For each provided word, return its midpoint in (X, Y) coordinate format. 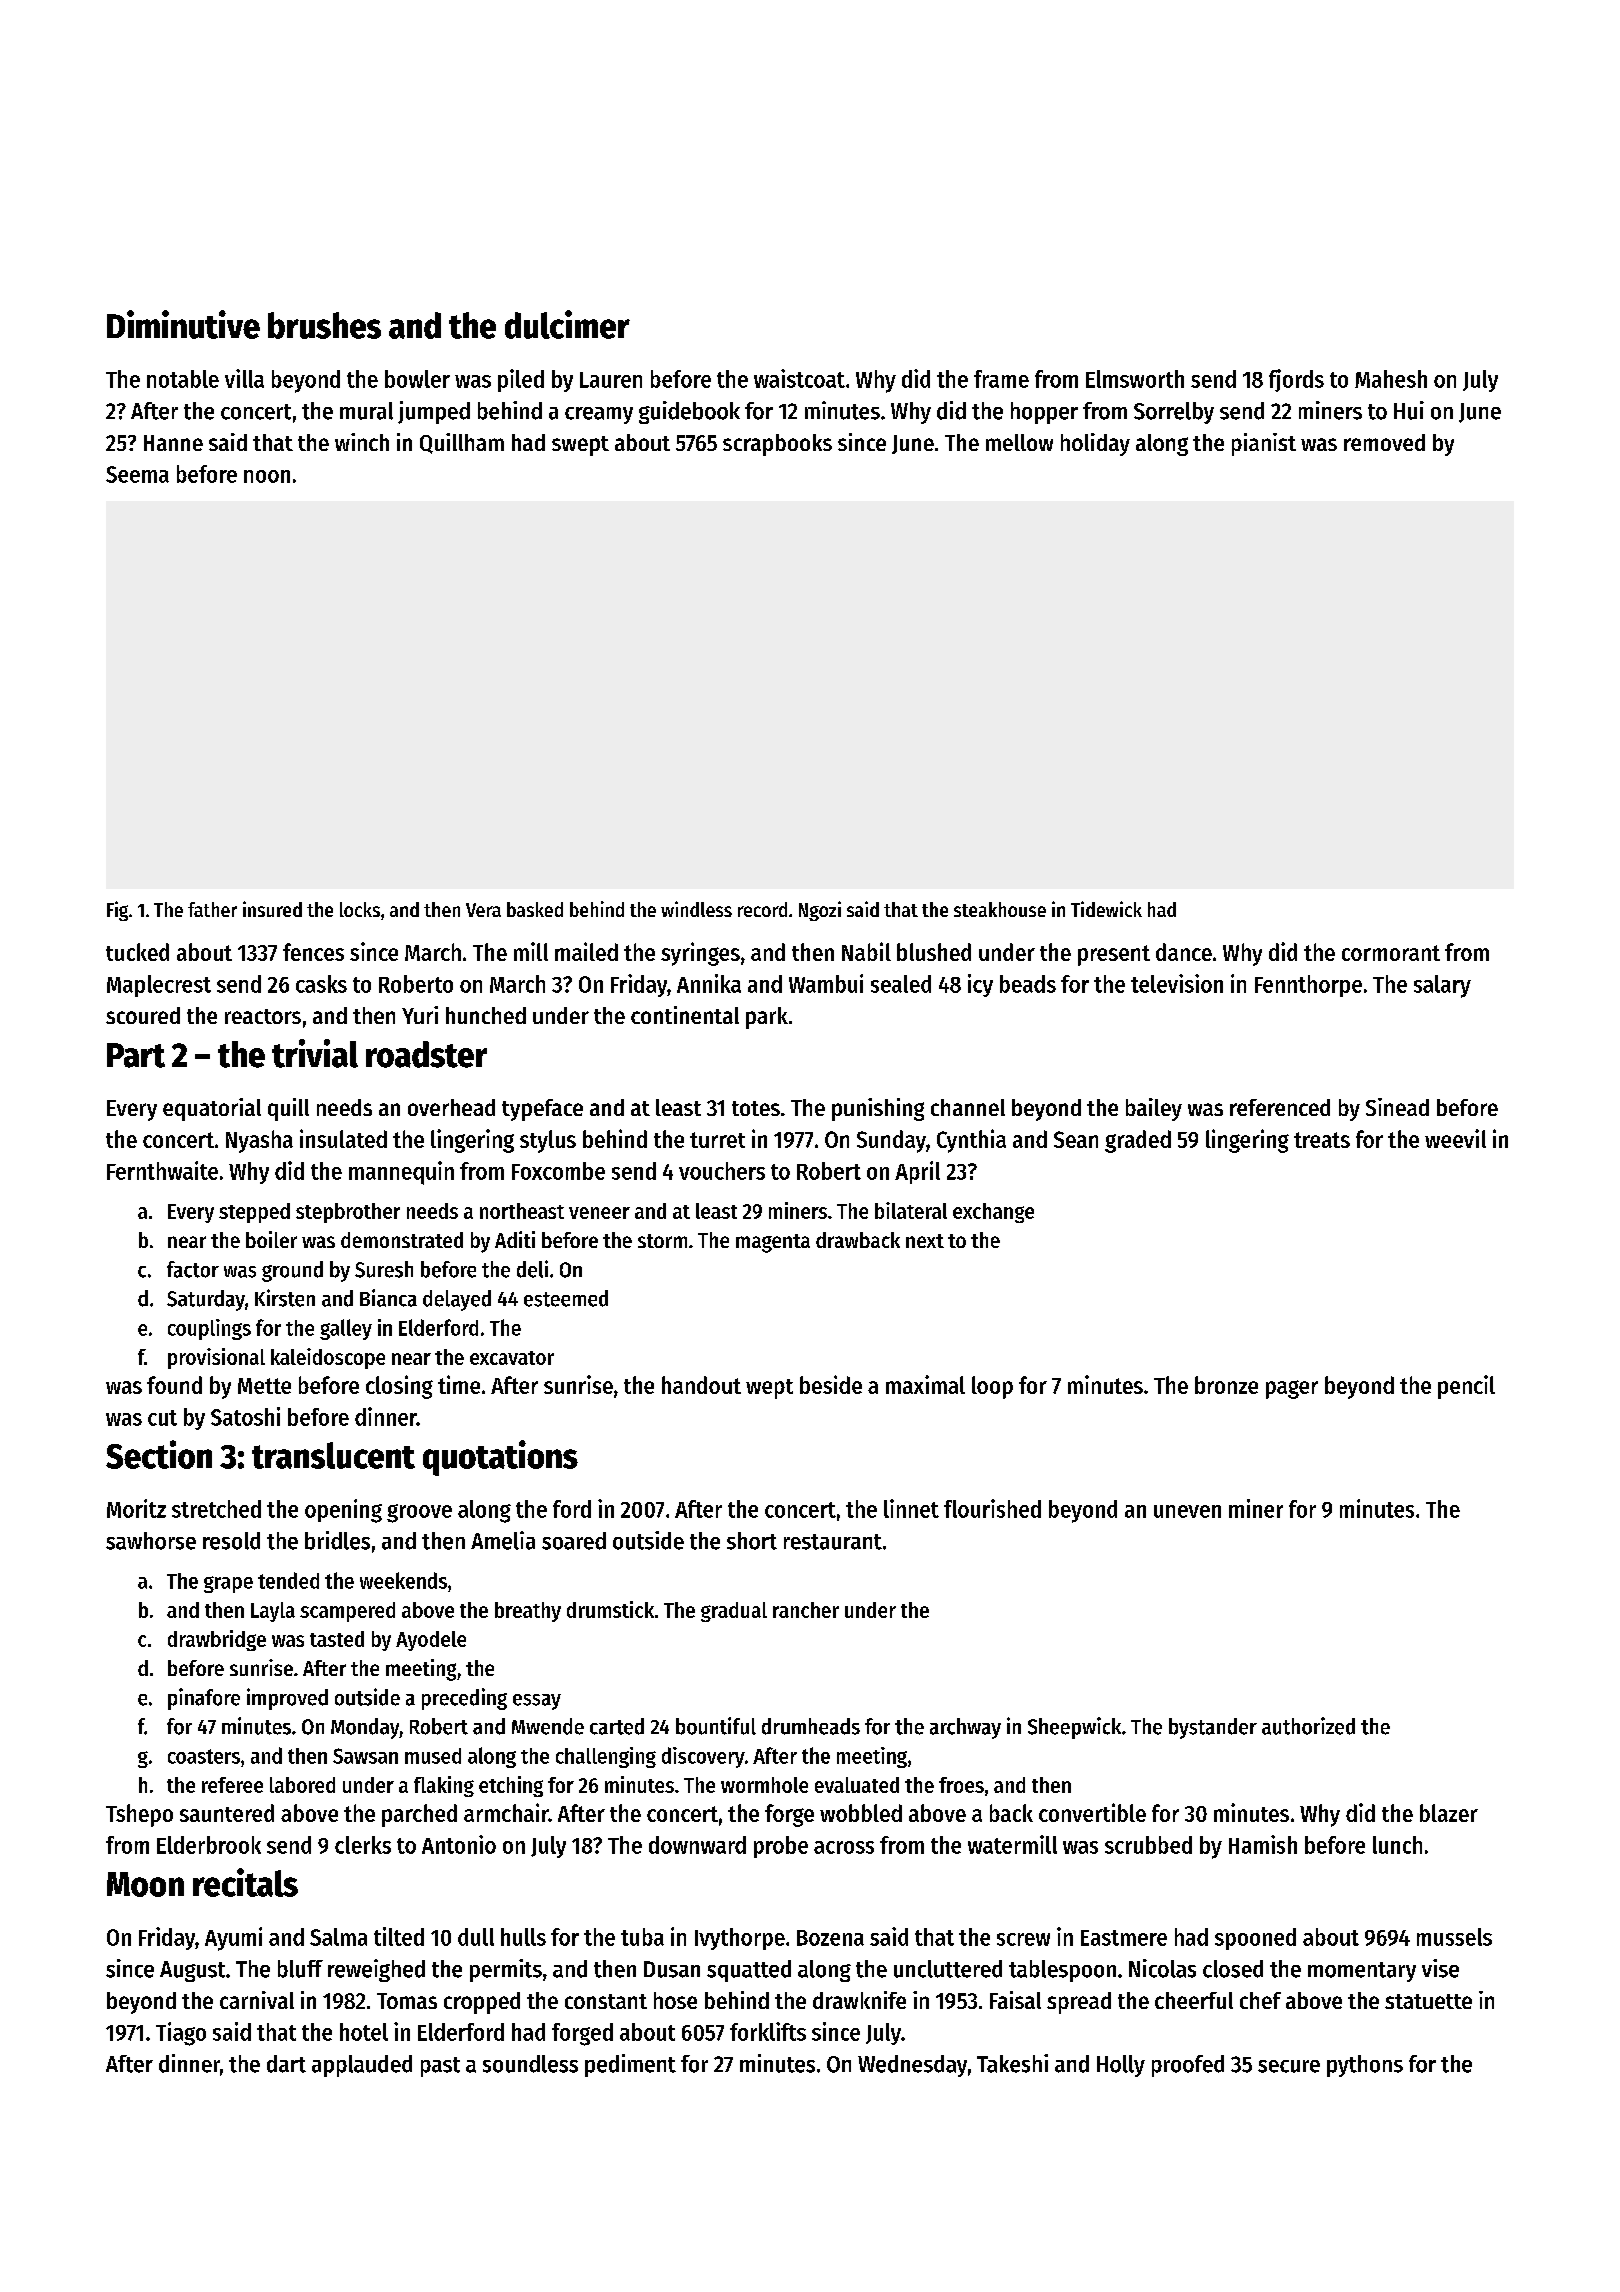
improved (287, 1699)
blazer (1449, 1813)
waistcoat (799, 378)
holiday (1095, 444)
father (212, 909)
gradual (734, 1612)
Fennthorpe (1308, 986)
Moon (145, 1884)
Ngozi (820, 911)
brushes (324, 325)
